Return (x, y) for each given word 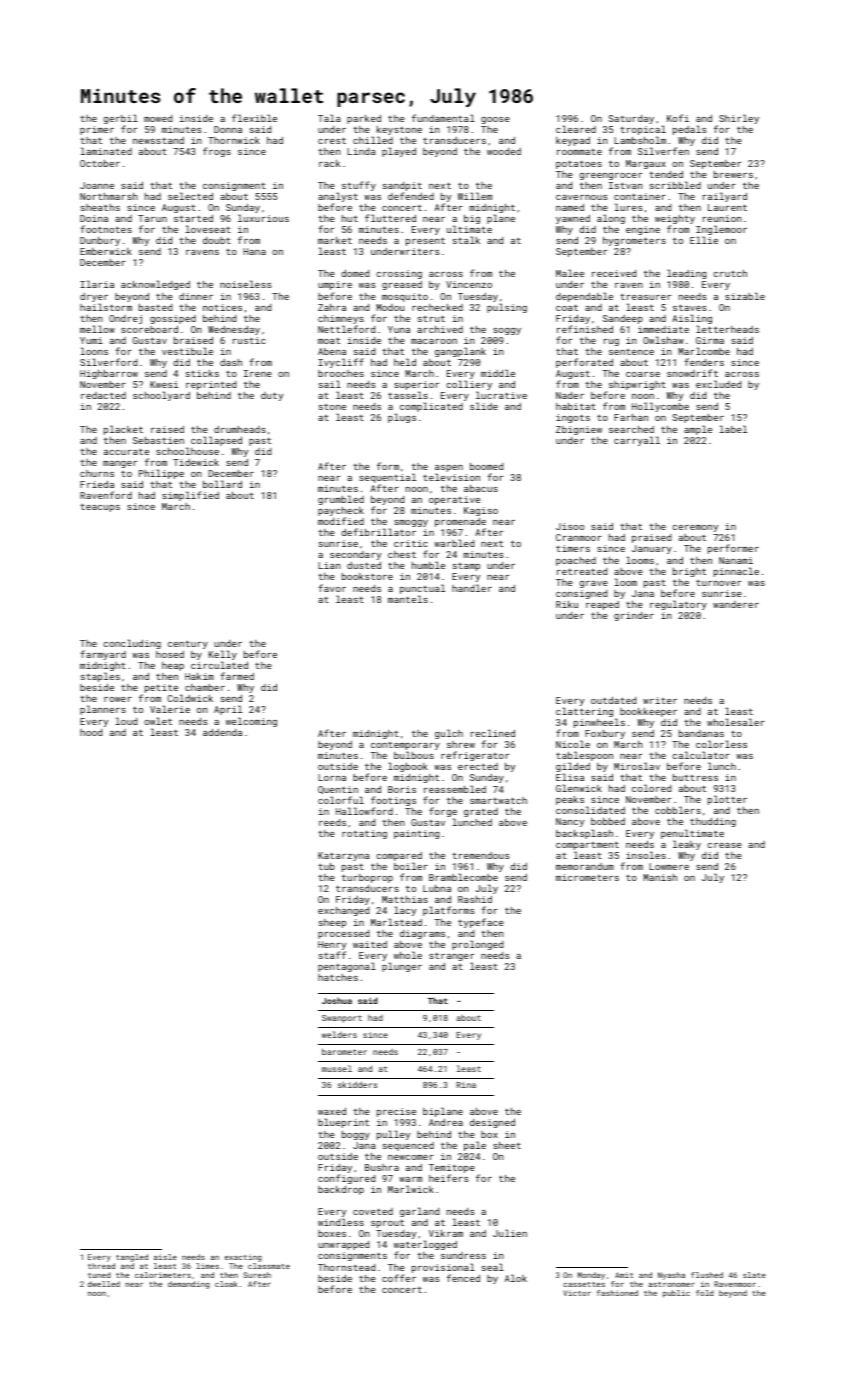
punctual (422, 589)
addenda (222, 732)
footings (393, 801)
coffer (399, 1278)
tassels (408, 395)
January (652, 549)
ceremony (695, 528)
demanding (189, 1285)
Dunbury (100, 241)
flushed (707, 1275)
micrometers (587, 877)
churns (97, 473)
